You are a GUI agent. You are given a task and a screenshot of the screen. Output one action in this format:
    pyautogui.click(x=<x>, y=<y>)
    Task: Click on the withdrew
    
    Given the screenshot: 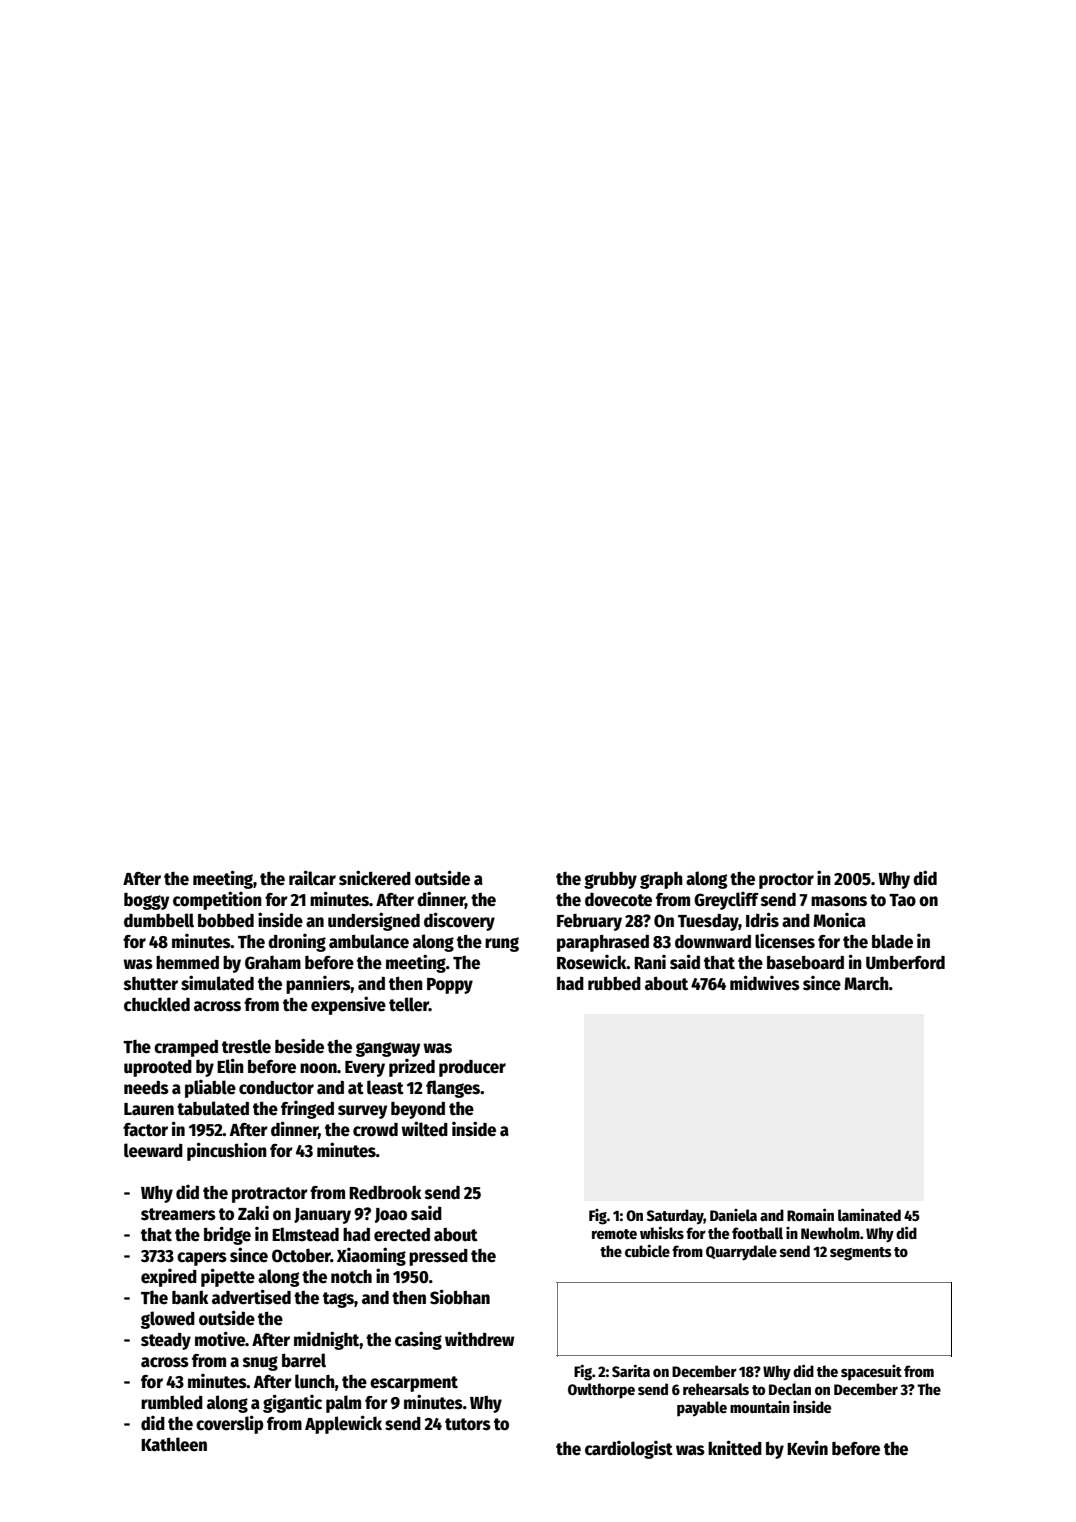 What is the action you would take?
    pyautogui.click(x=479, y=1339)
